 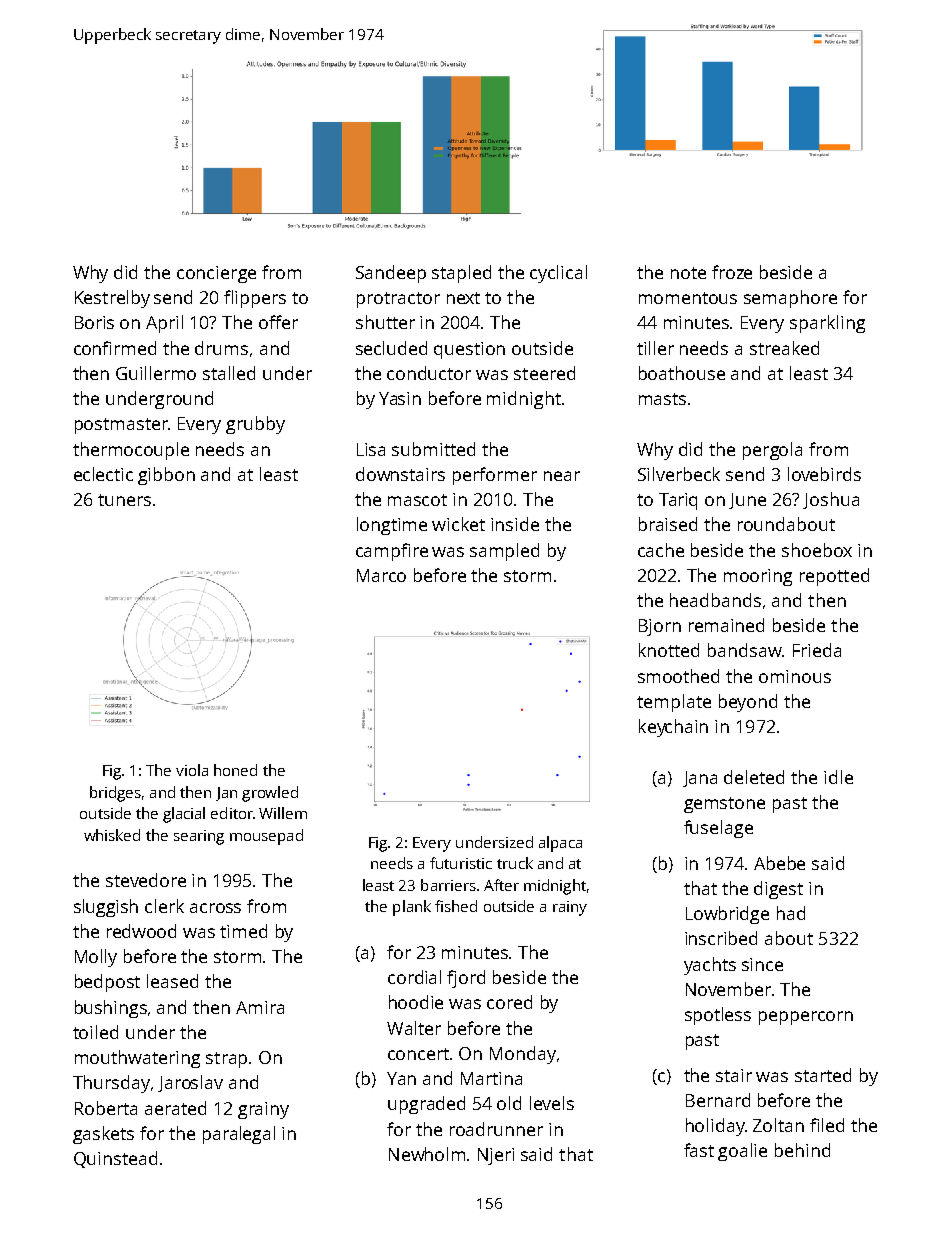 I want to click on concierge, so click(x=216, y=274).
